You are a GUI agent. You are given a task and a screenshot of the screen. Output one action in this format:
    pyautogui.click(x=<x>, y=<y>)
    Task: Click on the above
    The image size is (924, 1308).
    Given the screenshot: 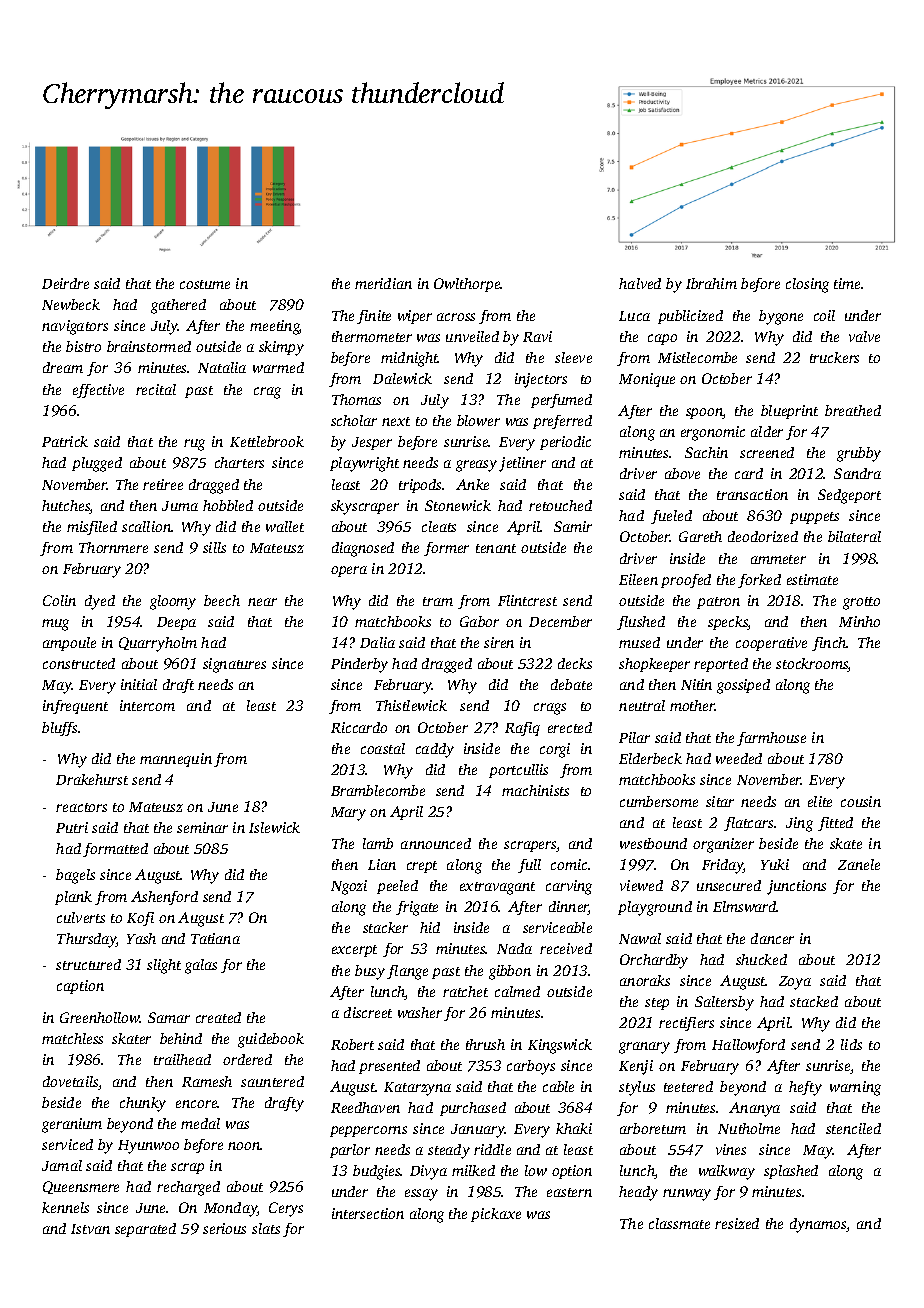 What is the action you would take?
    pyautogui.click(x=682, y=473)
